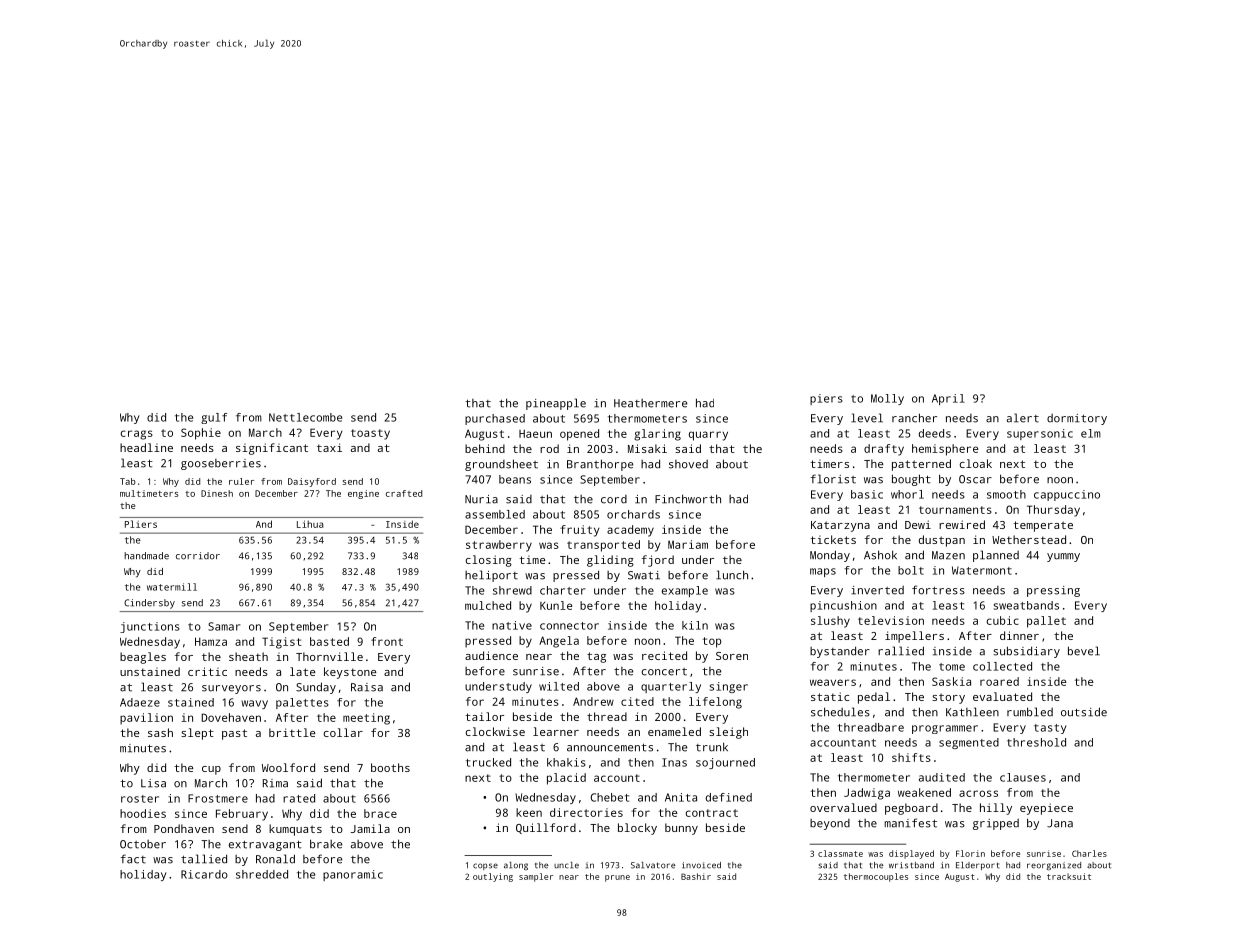 Image resolution: width=1233 pixels, height=952 pixels. I want to click on pineapple, so click(556, 404).
